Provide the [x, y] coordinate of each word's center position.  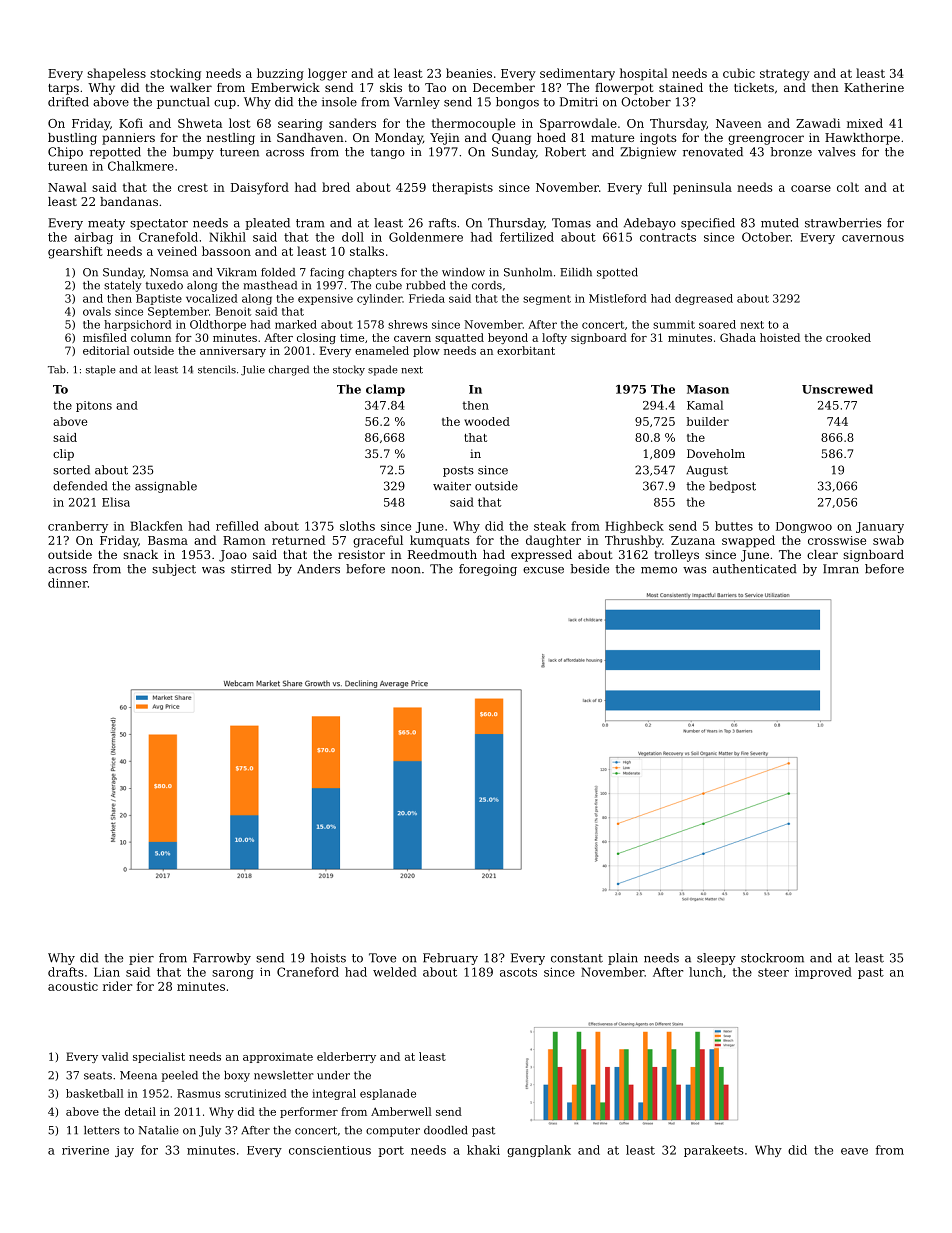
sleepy [716, 959]
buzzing [280, 74]
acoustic [73, 986]
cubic [739, 73]
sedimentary [577, 74]
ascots [518, 972]
